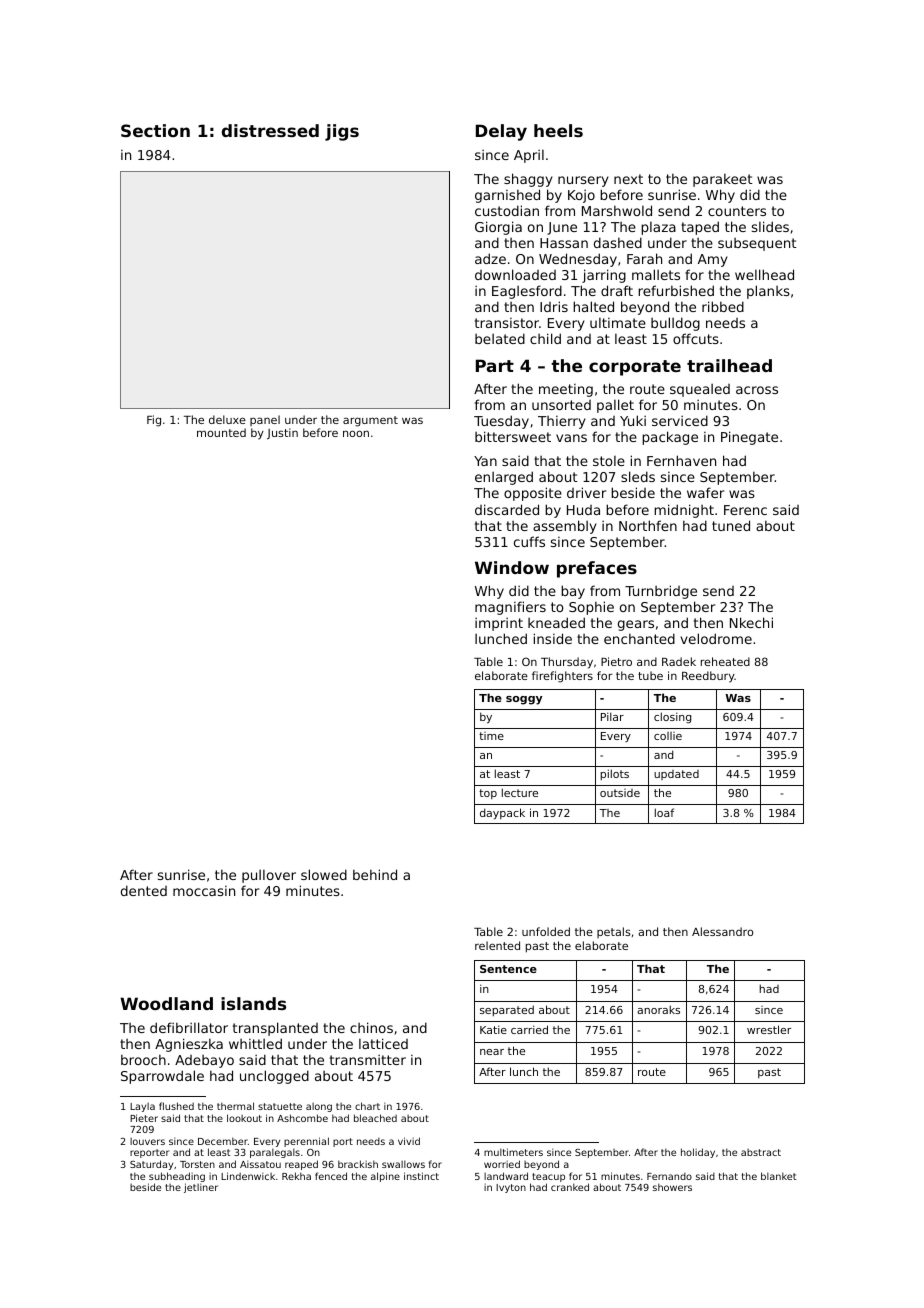 This document has width=924, height=1308. I want to click on Part, so click(495, 365).
